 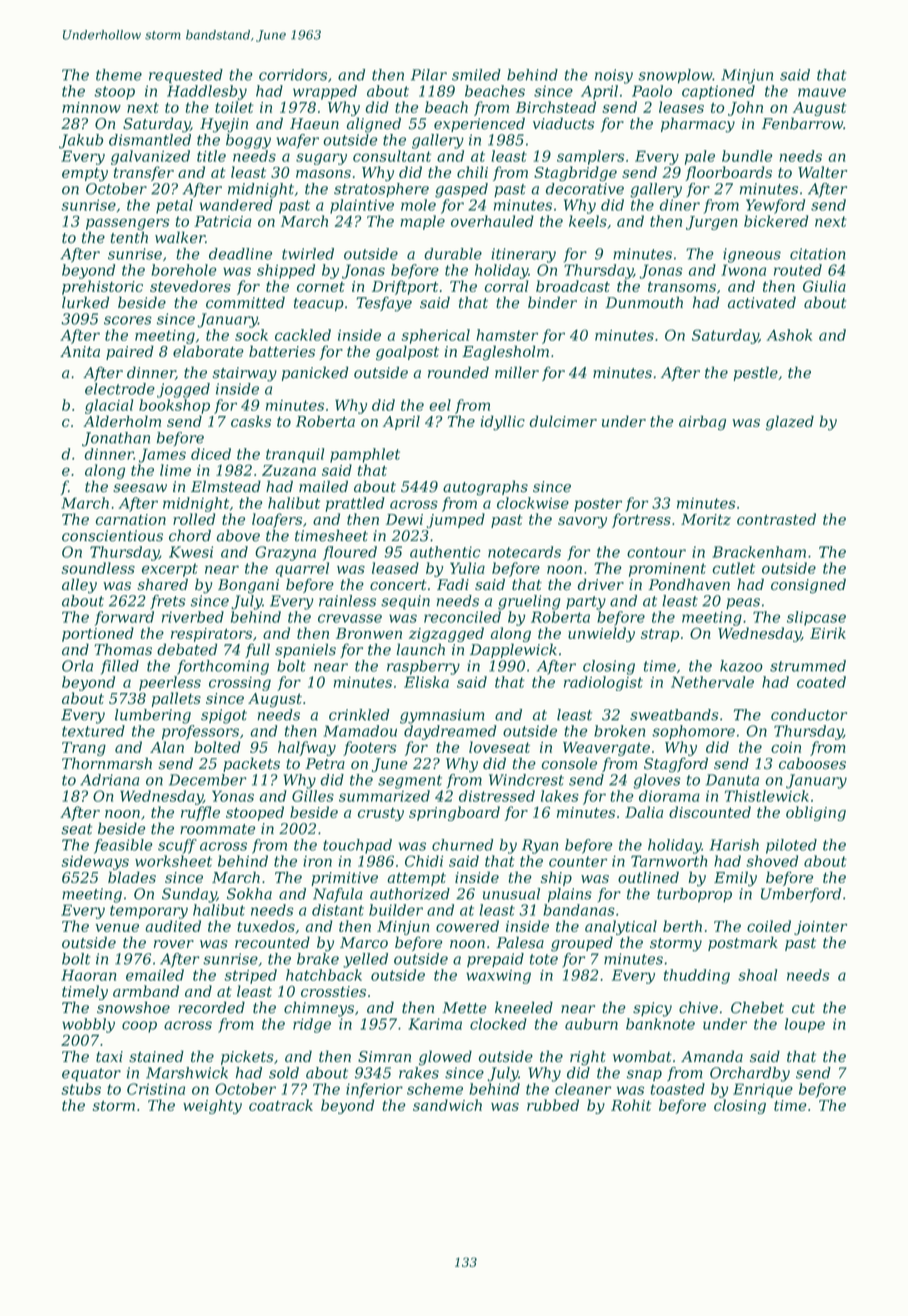 I want to click on contrasted, so click(x=776, y=519).
